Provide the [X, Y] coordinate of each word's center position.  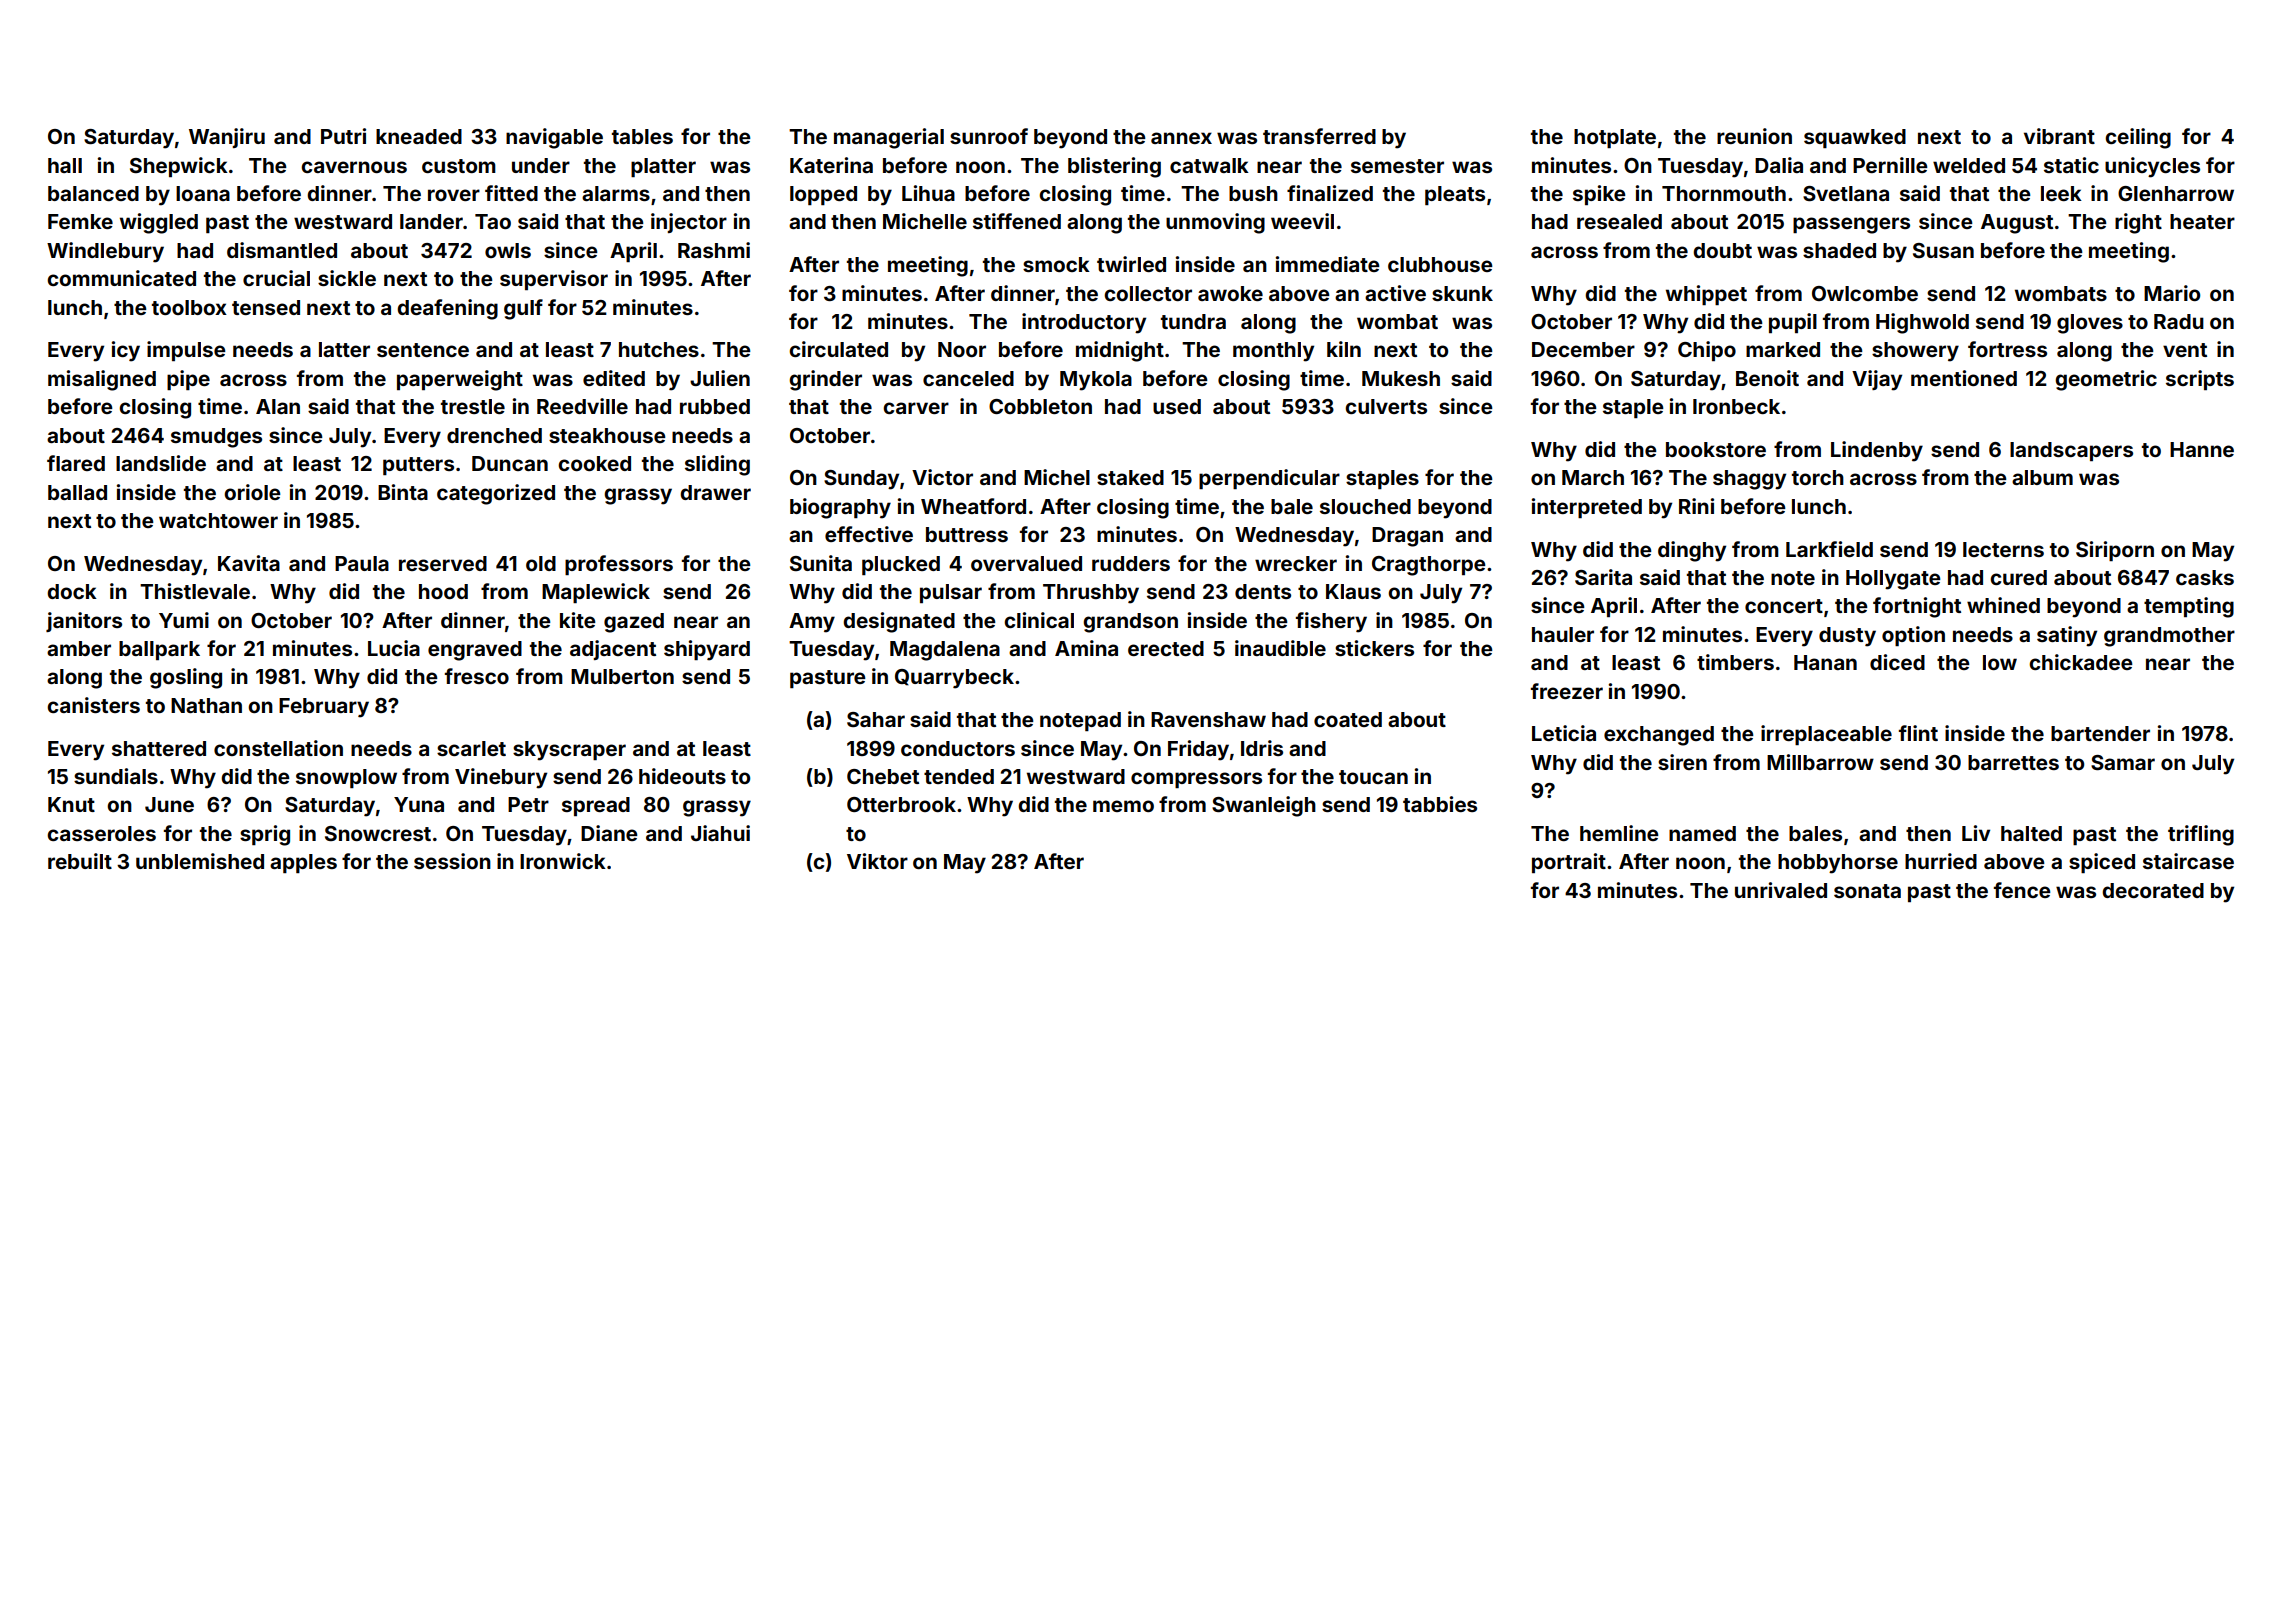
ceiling [2138, 138]
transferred [1319, 136]
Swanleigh [1264, 806]
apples [303, 863]
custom [459, 166]
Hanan [1825, 662]
